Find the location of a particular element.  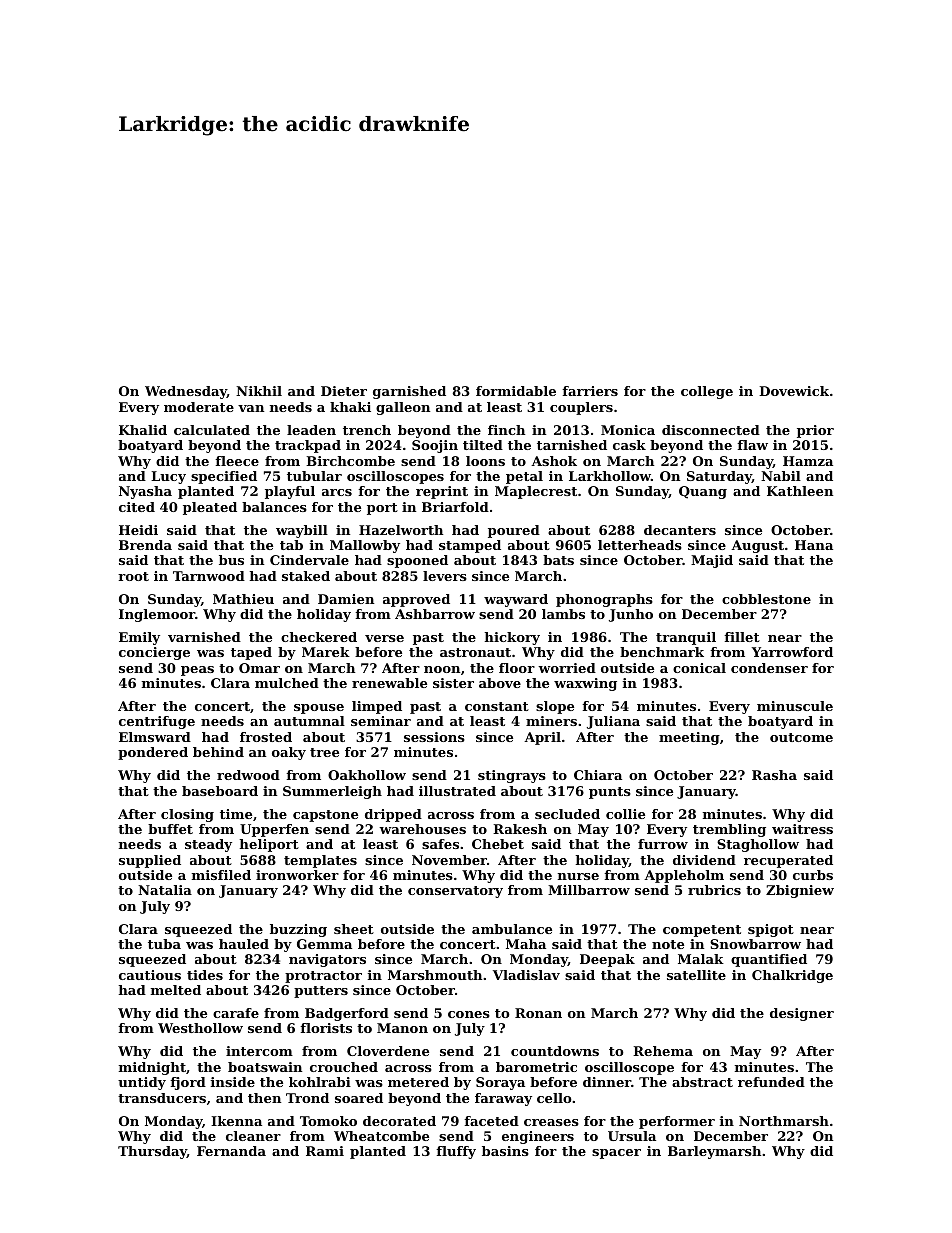

farriers is located at coordinates (590, 391).
